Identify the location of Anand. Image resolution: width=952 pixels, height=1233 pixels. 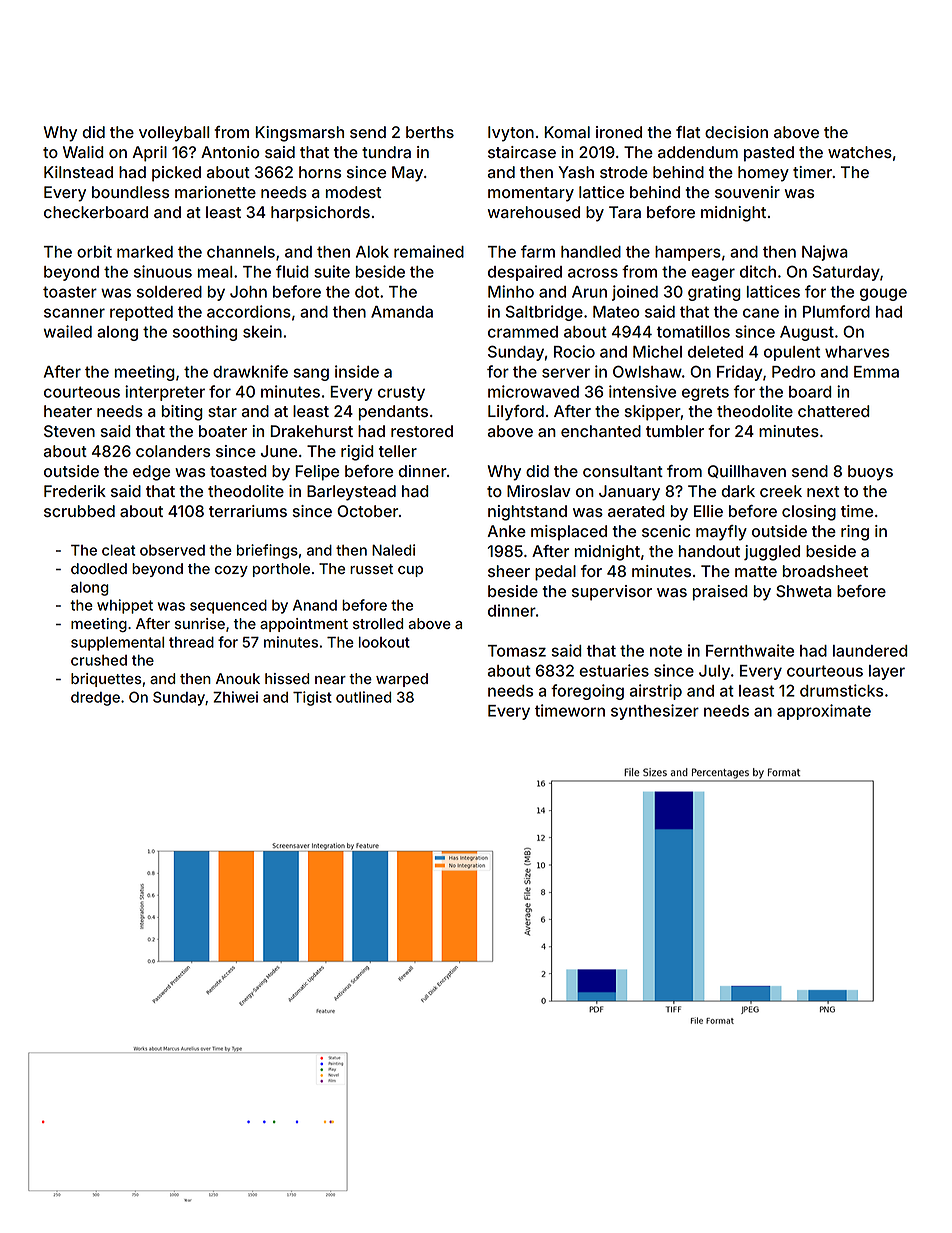
(315, 605).
